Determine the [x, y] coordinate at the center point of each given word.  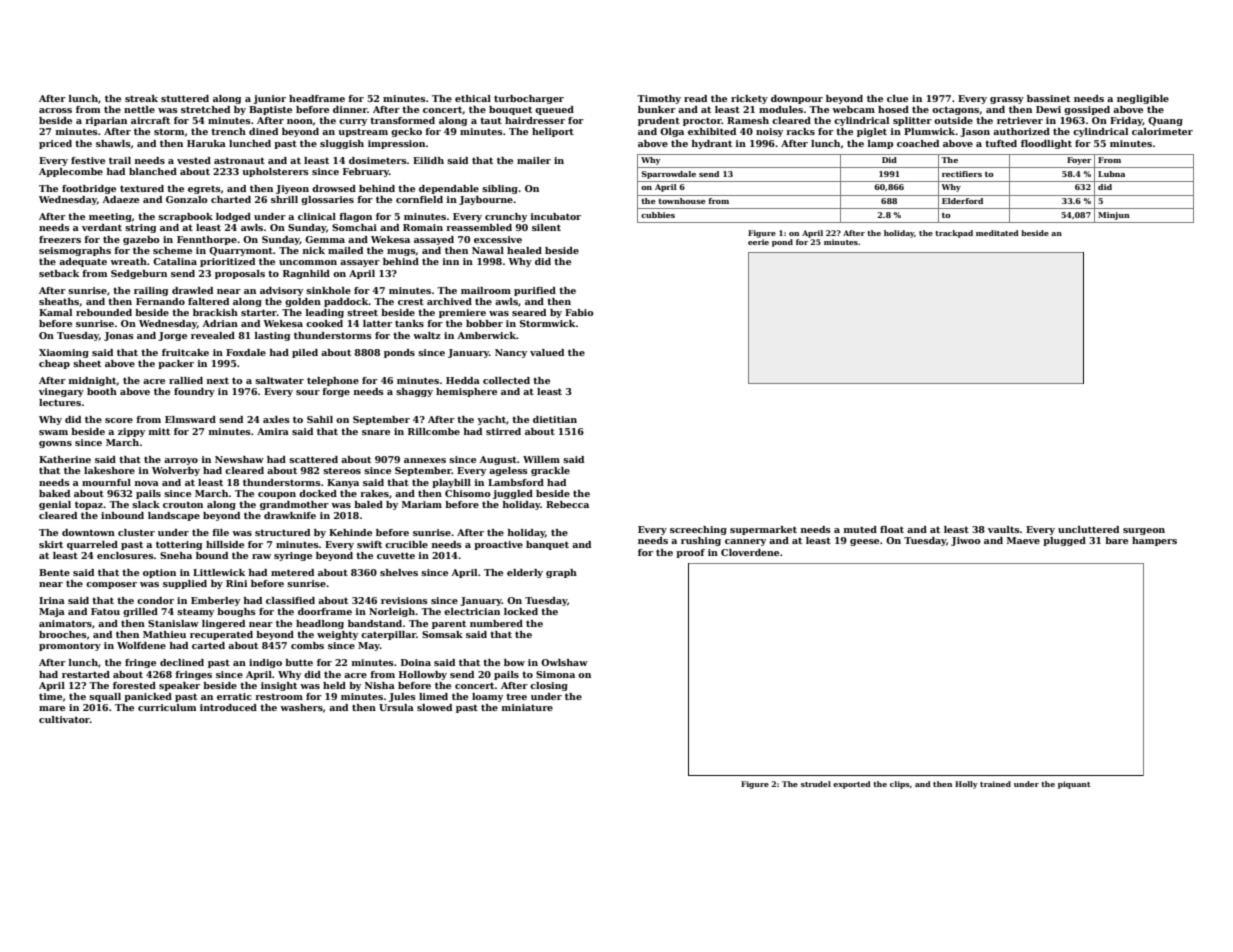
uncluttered [1088, 529]
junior [269, 99]
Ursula [396, 707]
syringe [293, 556]
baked [54, 493]
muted [860, 529]
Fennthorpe [207, 240]
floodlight [1046, 144]
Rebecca [567, 504]
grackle [550, 471]
